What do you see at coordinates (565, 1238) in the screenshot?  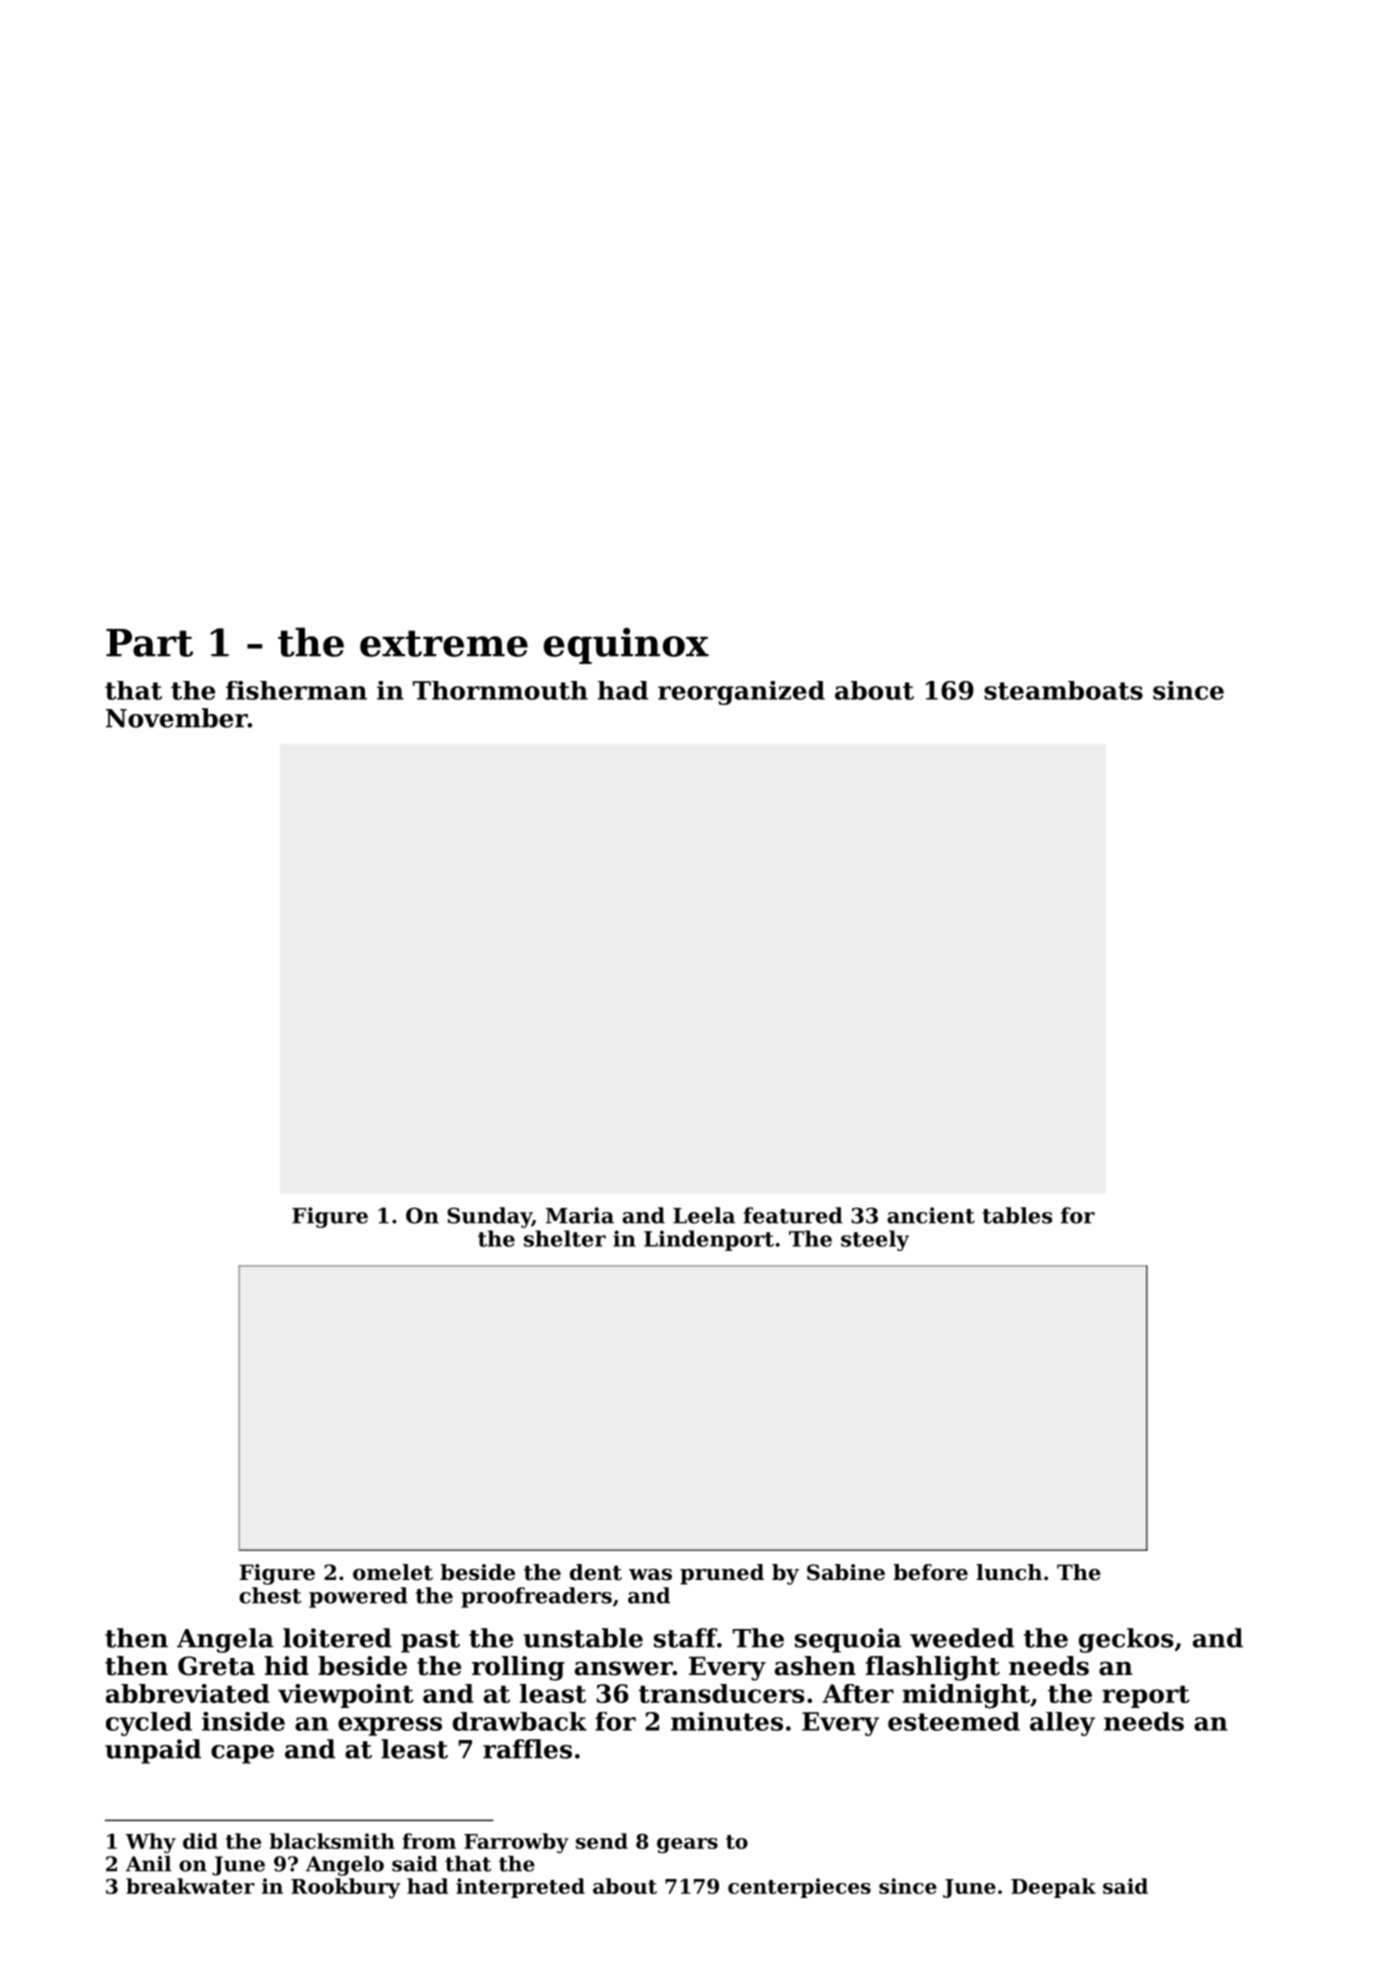 I see `shelter` at bounding box center [565, 1238].
